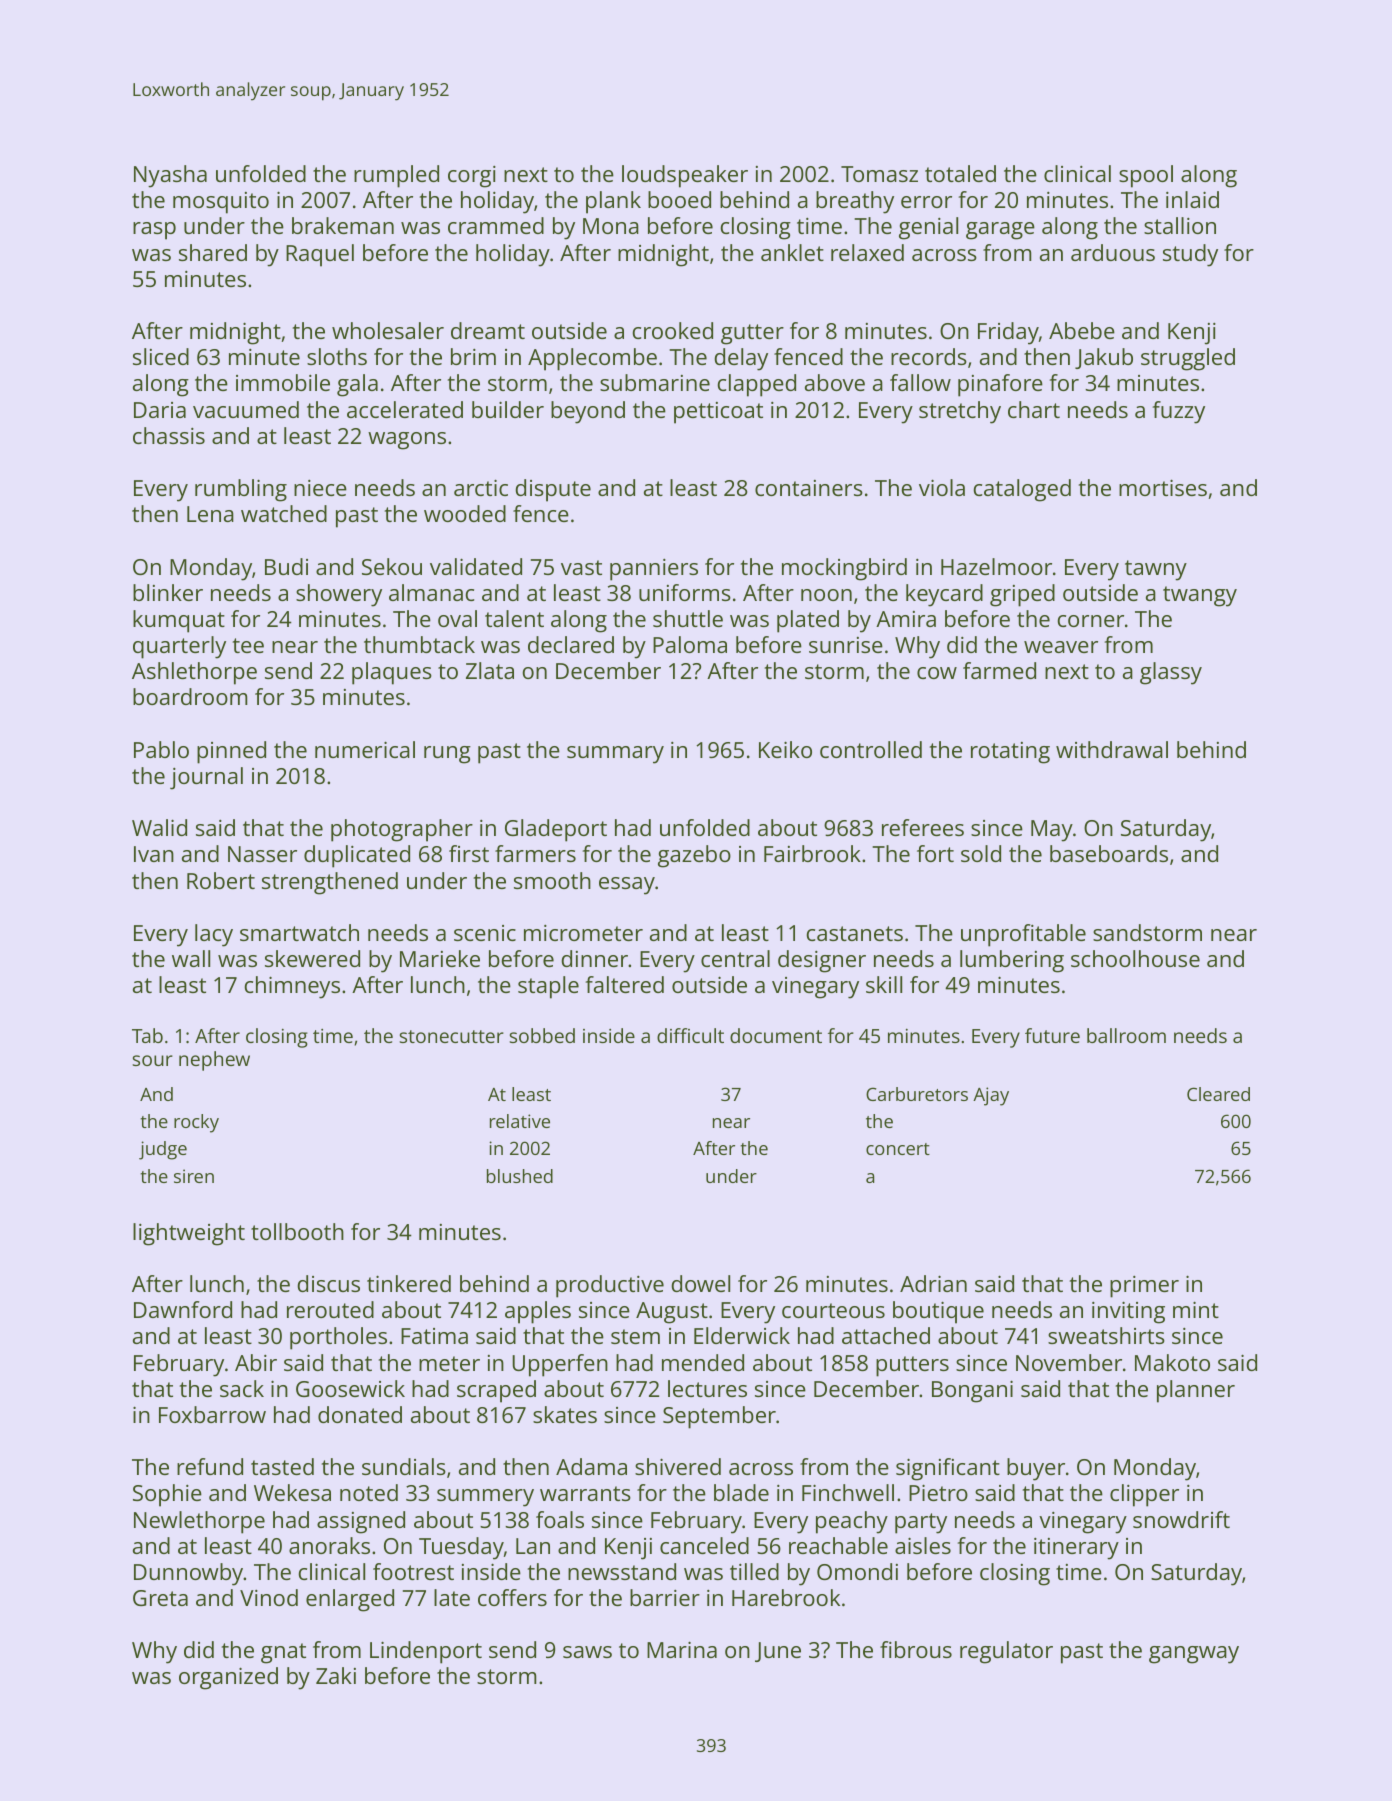 This screenshot has height=1801, width=1392. What do you see at coordinates (595, 958) in the screenshot?
I see `dinner` at bounding box center [595, 958].
